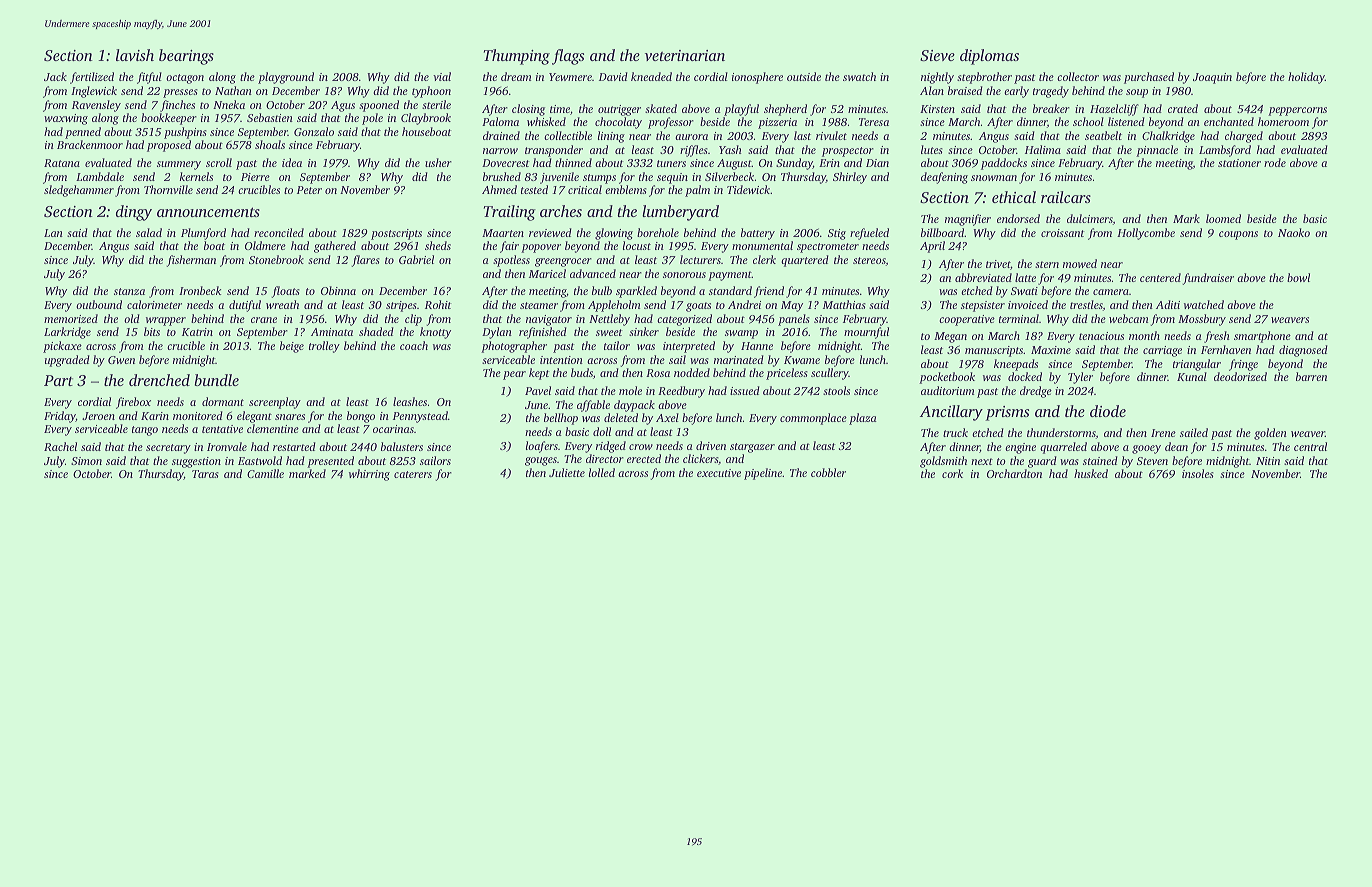 The height and width of the image is (887, 1372). I want to click on spooned, so click(379, 106).
